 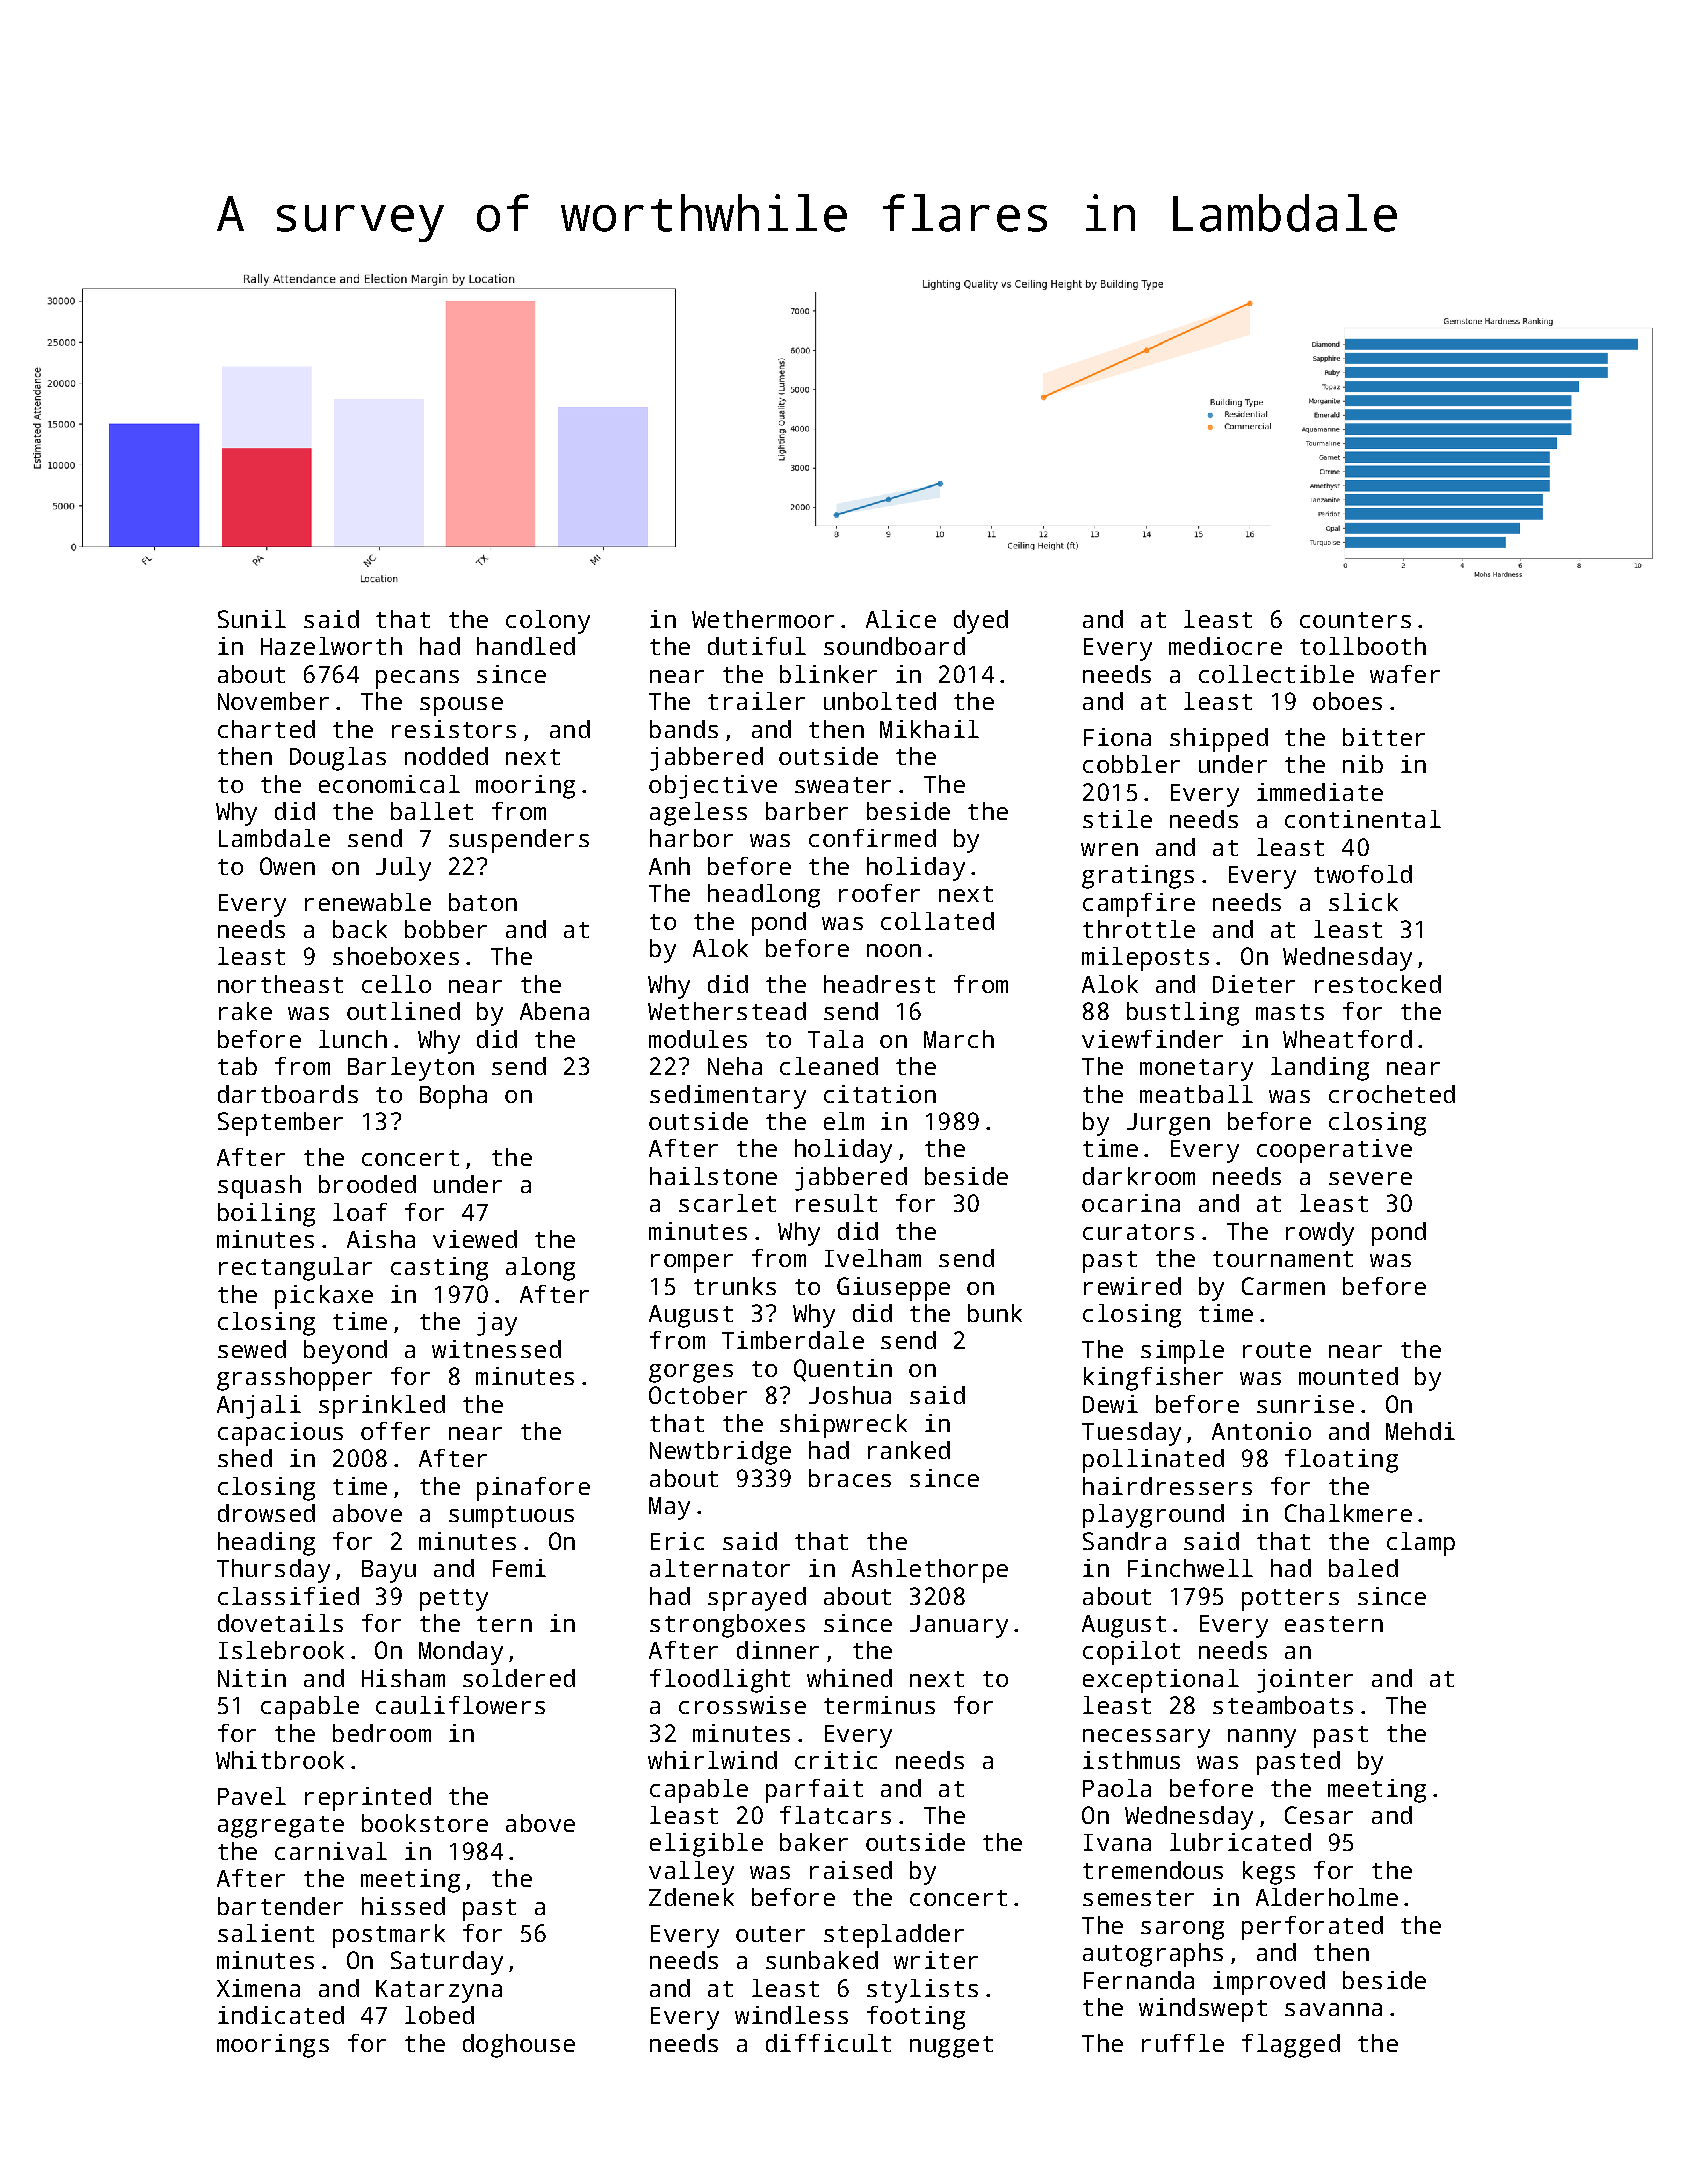 I want to click on doghouse, so click(x=519, y=2046).
